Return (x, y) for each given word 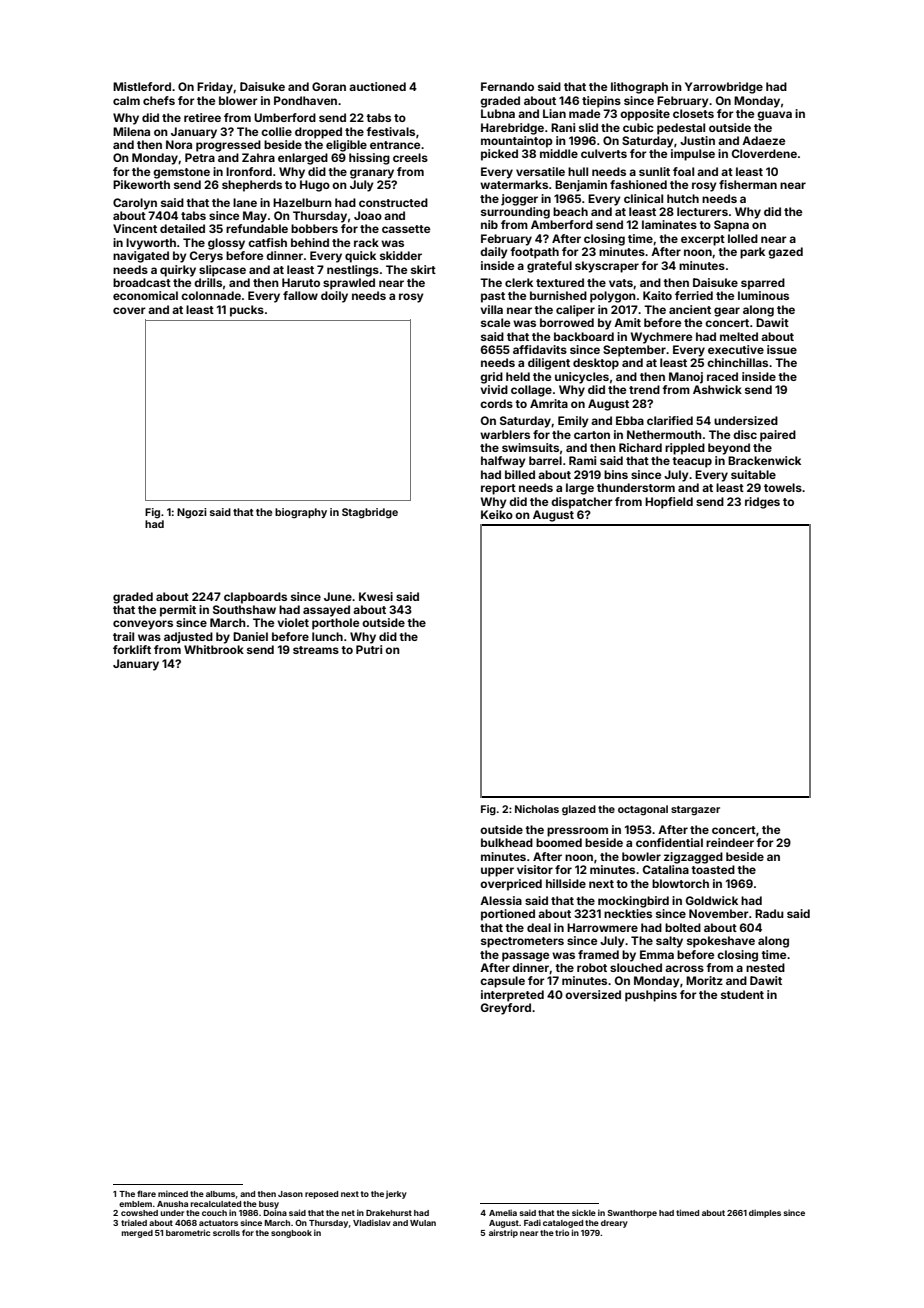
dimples (765, 1213)
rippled (685, 449)
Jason (290, 1194)
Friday (215, 88)
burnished (558, 295)
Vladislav (372, 1222)
